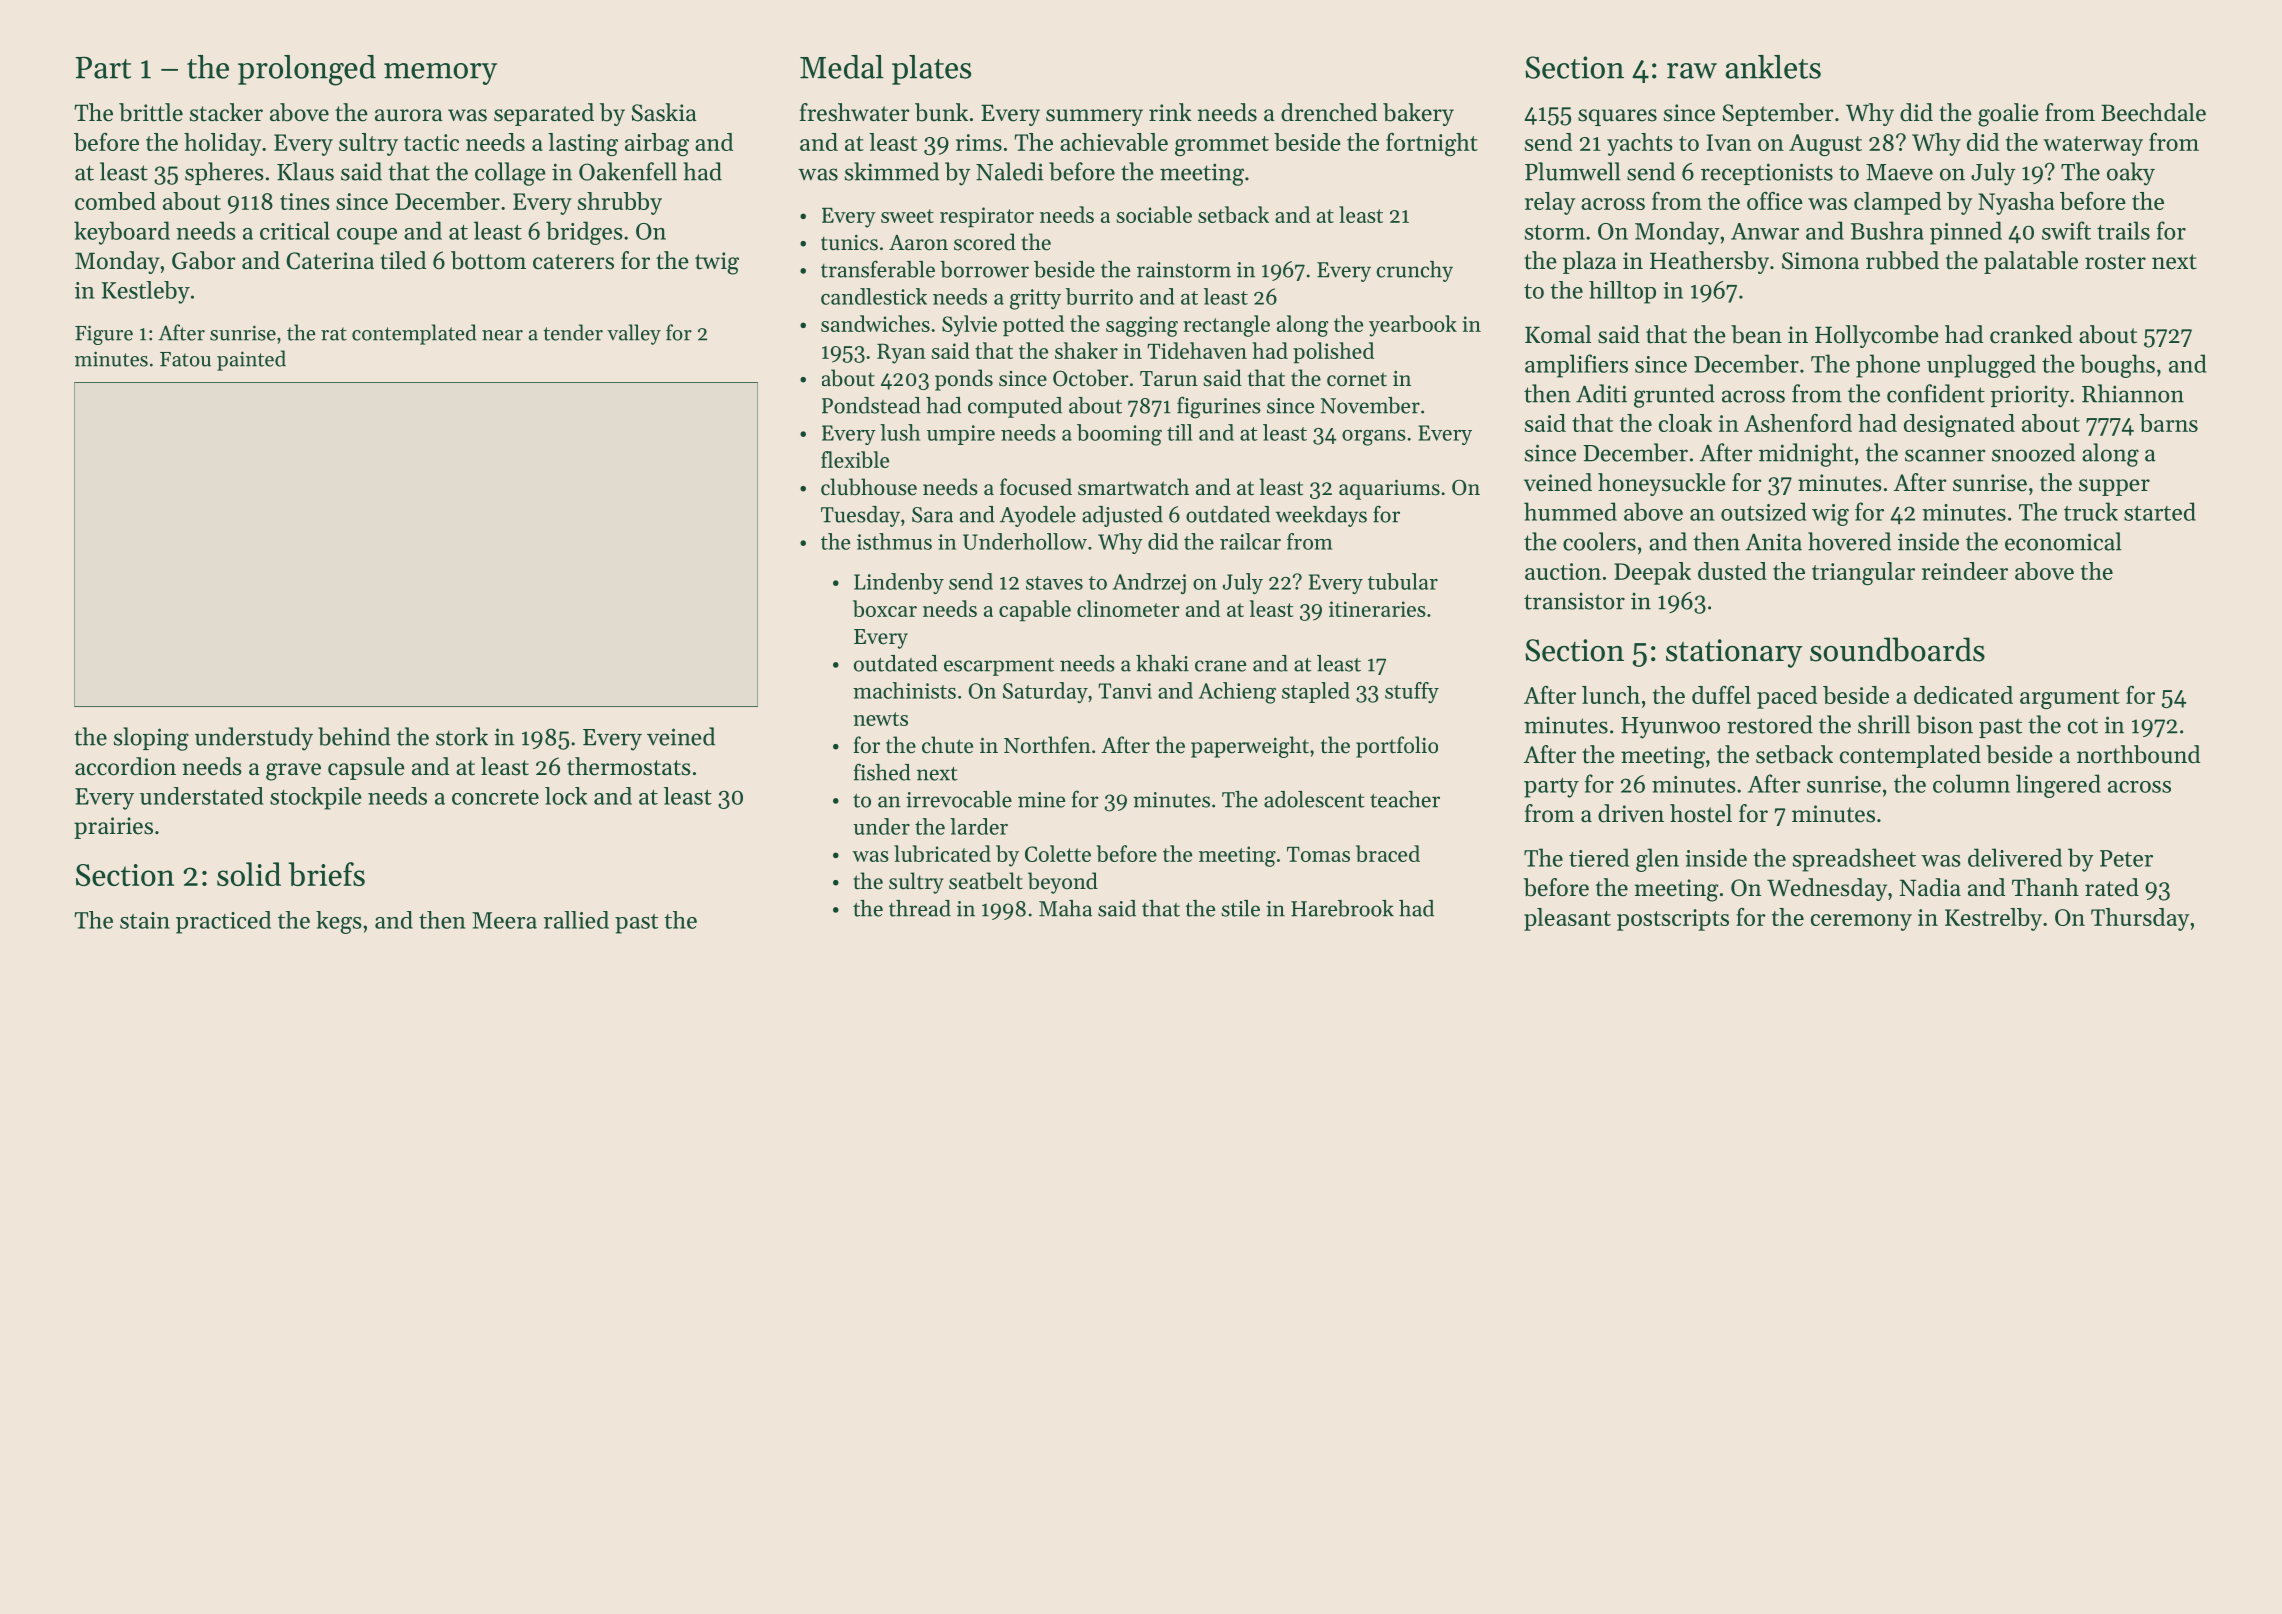  I want to click on Kestleby, so click(146, 292).
